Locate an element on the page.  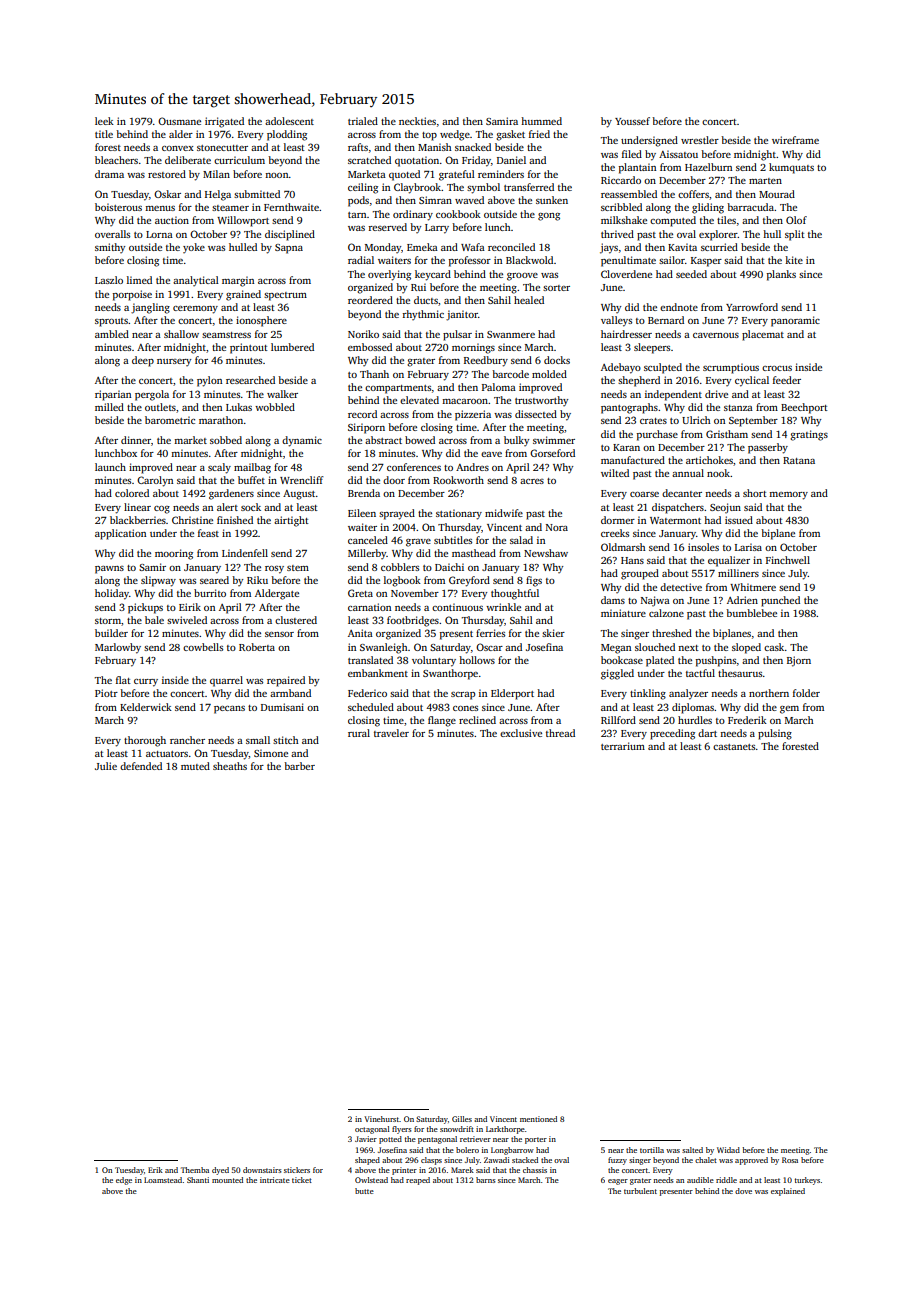
intricate is located at coordinates (275, 1180).
